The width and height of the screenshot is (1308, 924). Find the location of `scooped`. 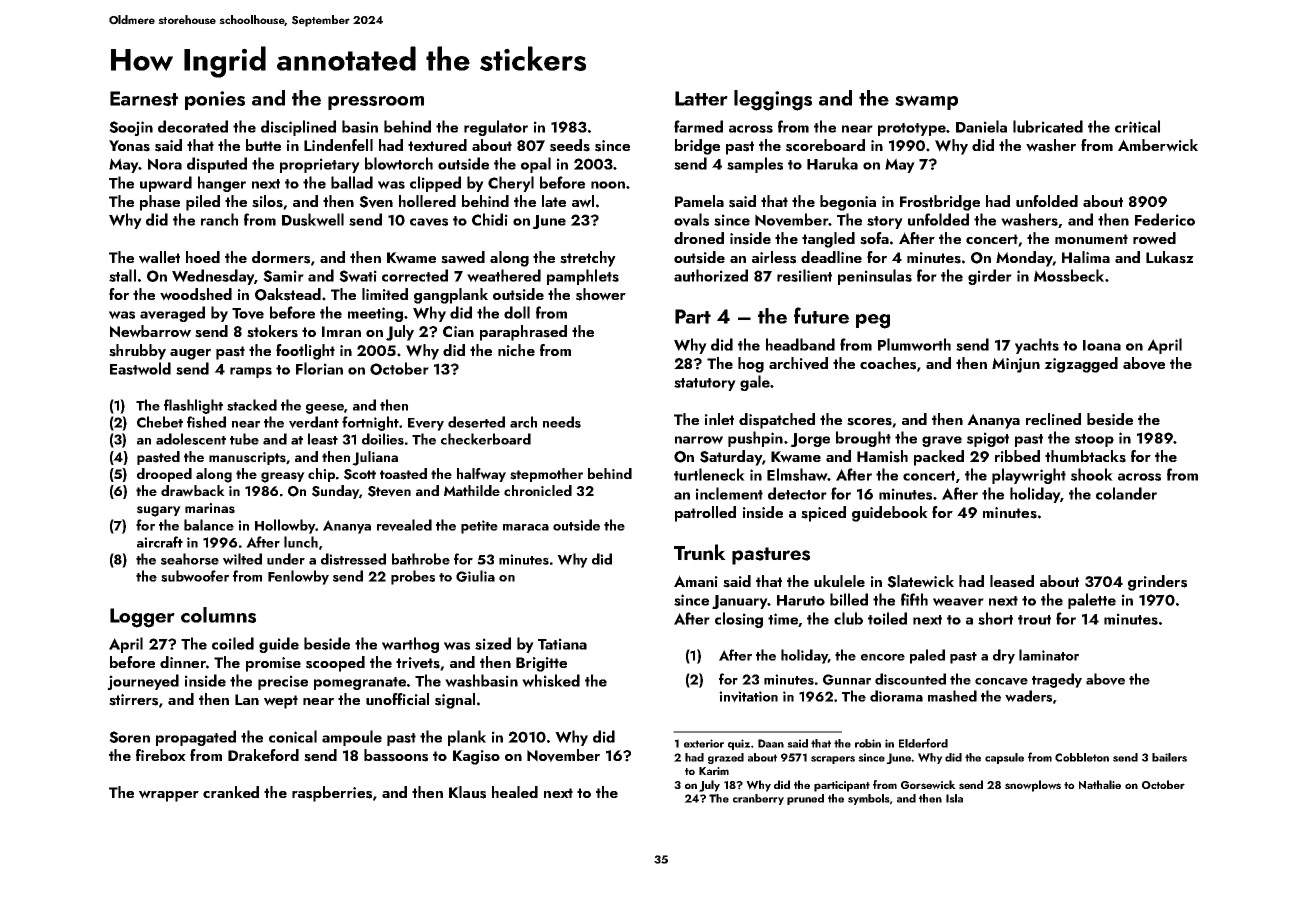

scooped is located at coordinates (335, 664).
